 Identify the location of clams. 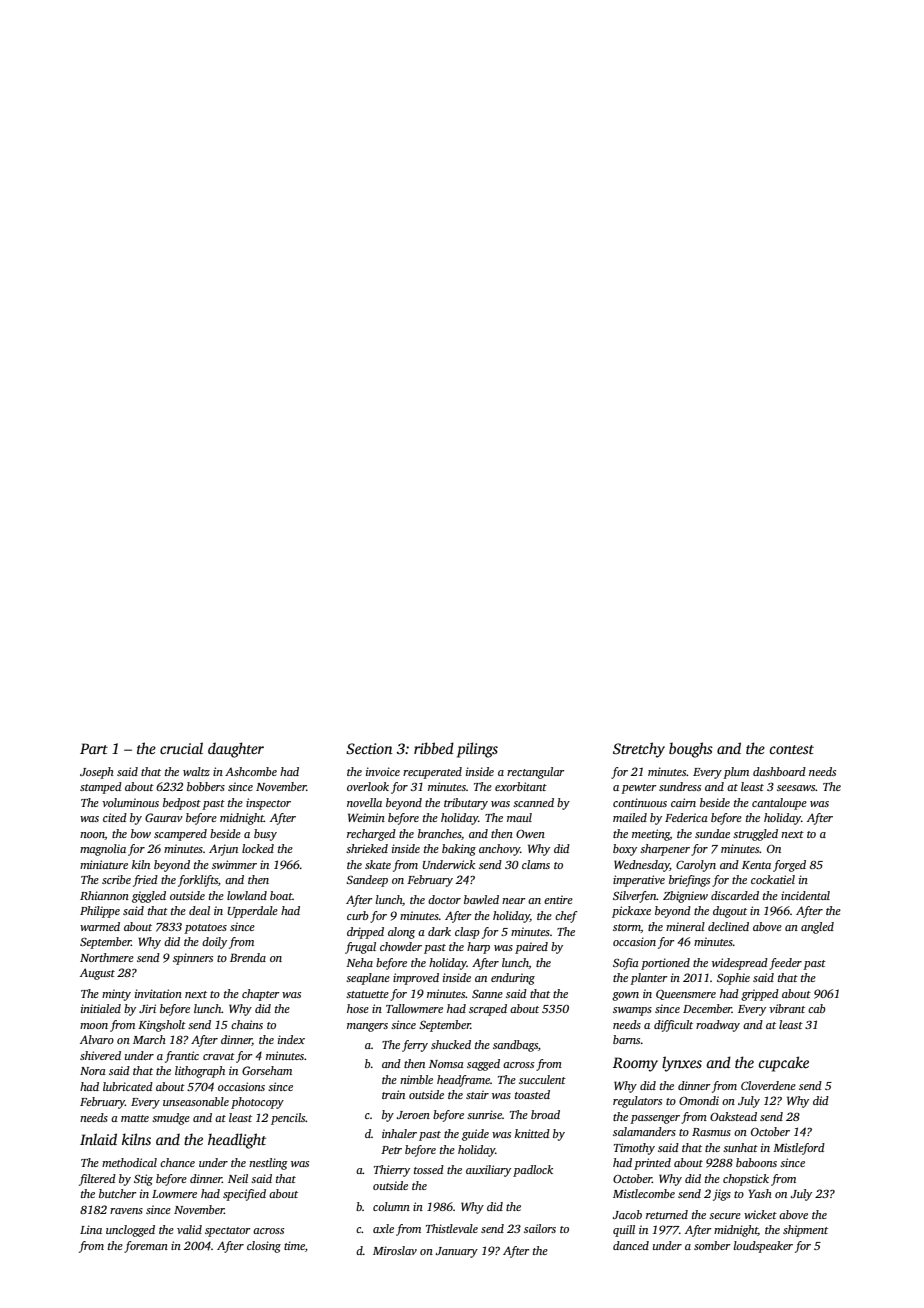
(536, 864).
